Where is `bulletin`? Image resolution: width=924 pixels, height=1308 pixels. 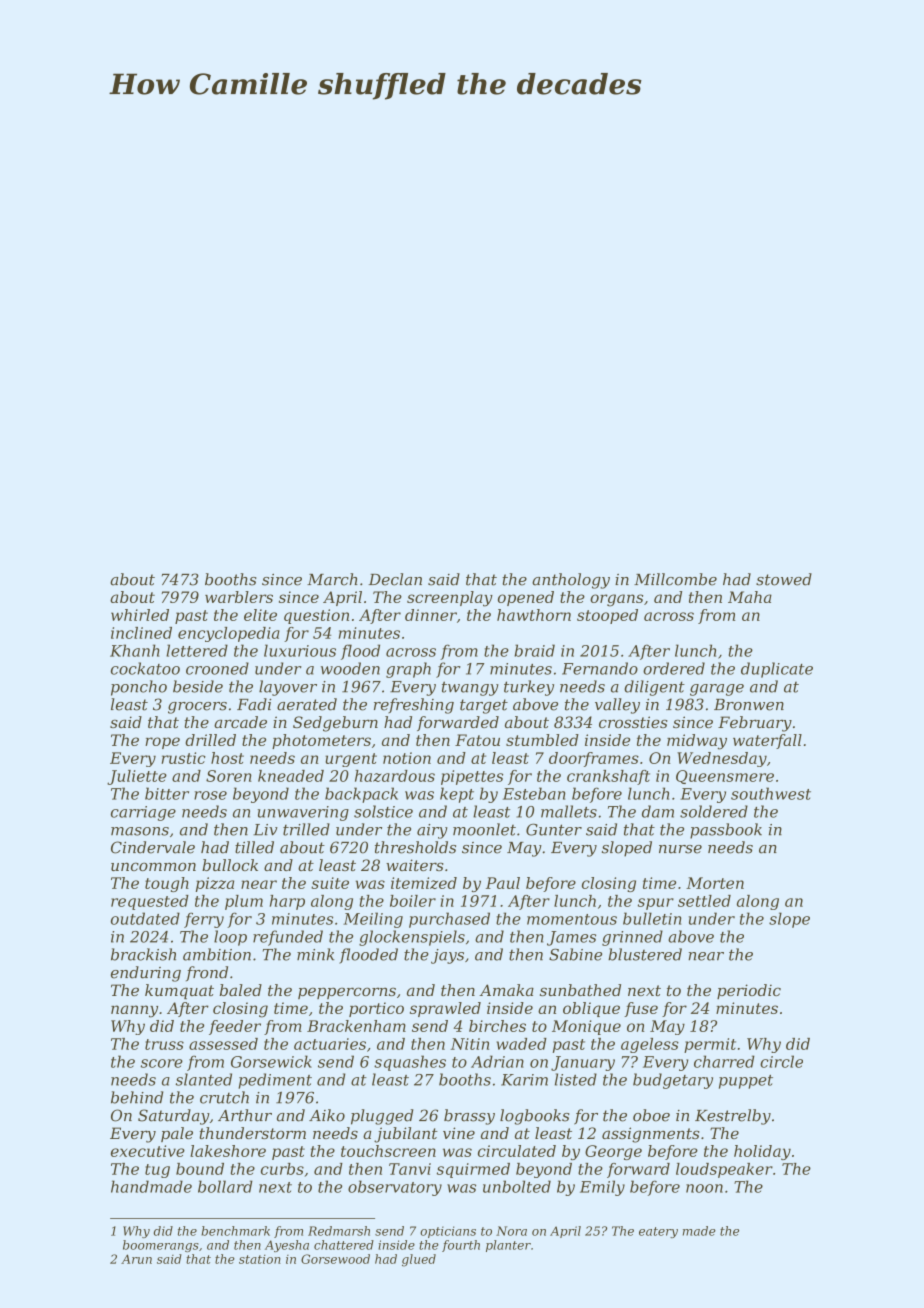 bulletin is located at coordinates (652, 918).
